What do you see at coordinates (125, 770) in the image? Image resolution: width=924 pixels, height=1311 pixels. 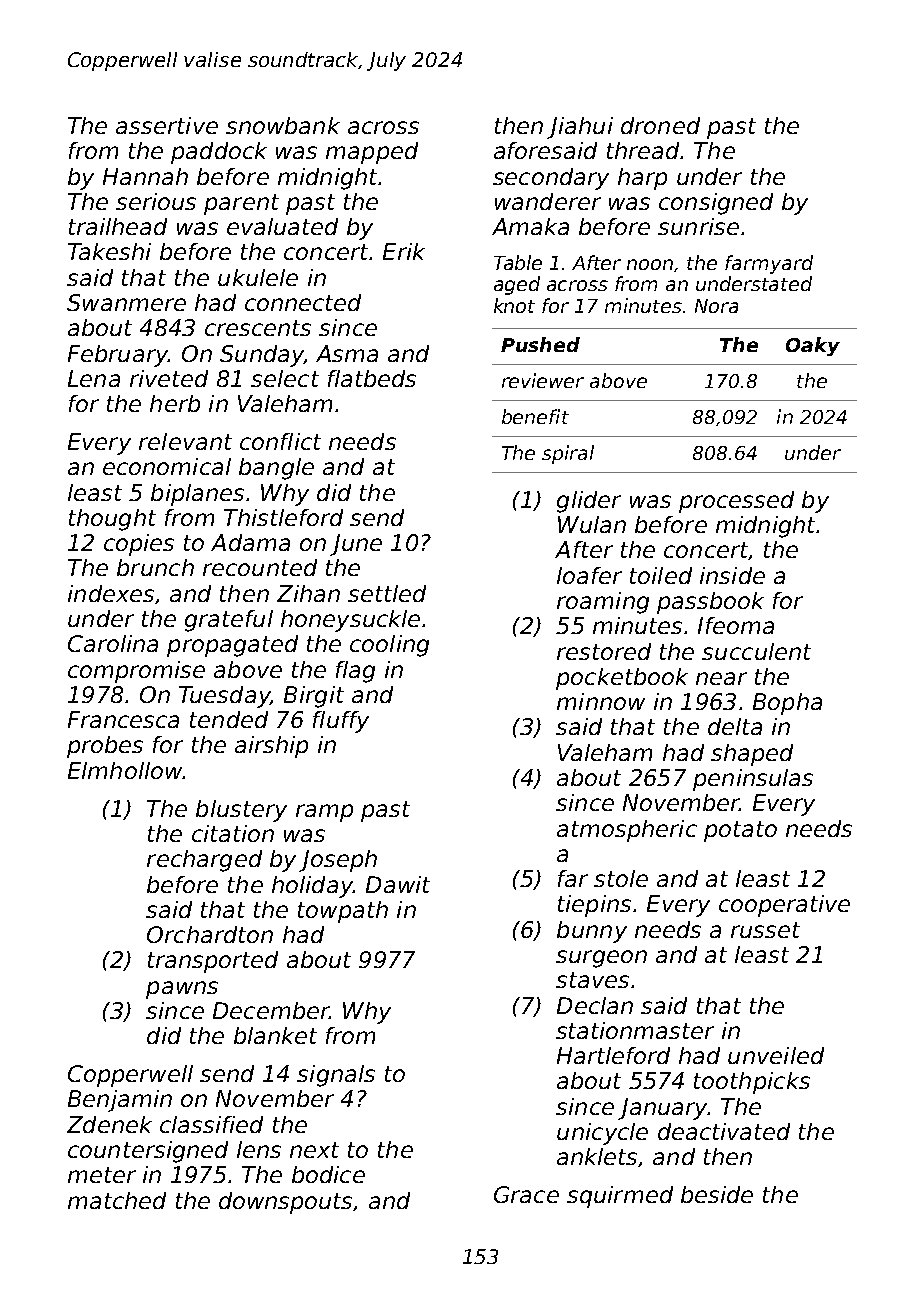 I see `Elmhollow` at bounding box center [125, 770].
